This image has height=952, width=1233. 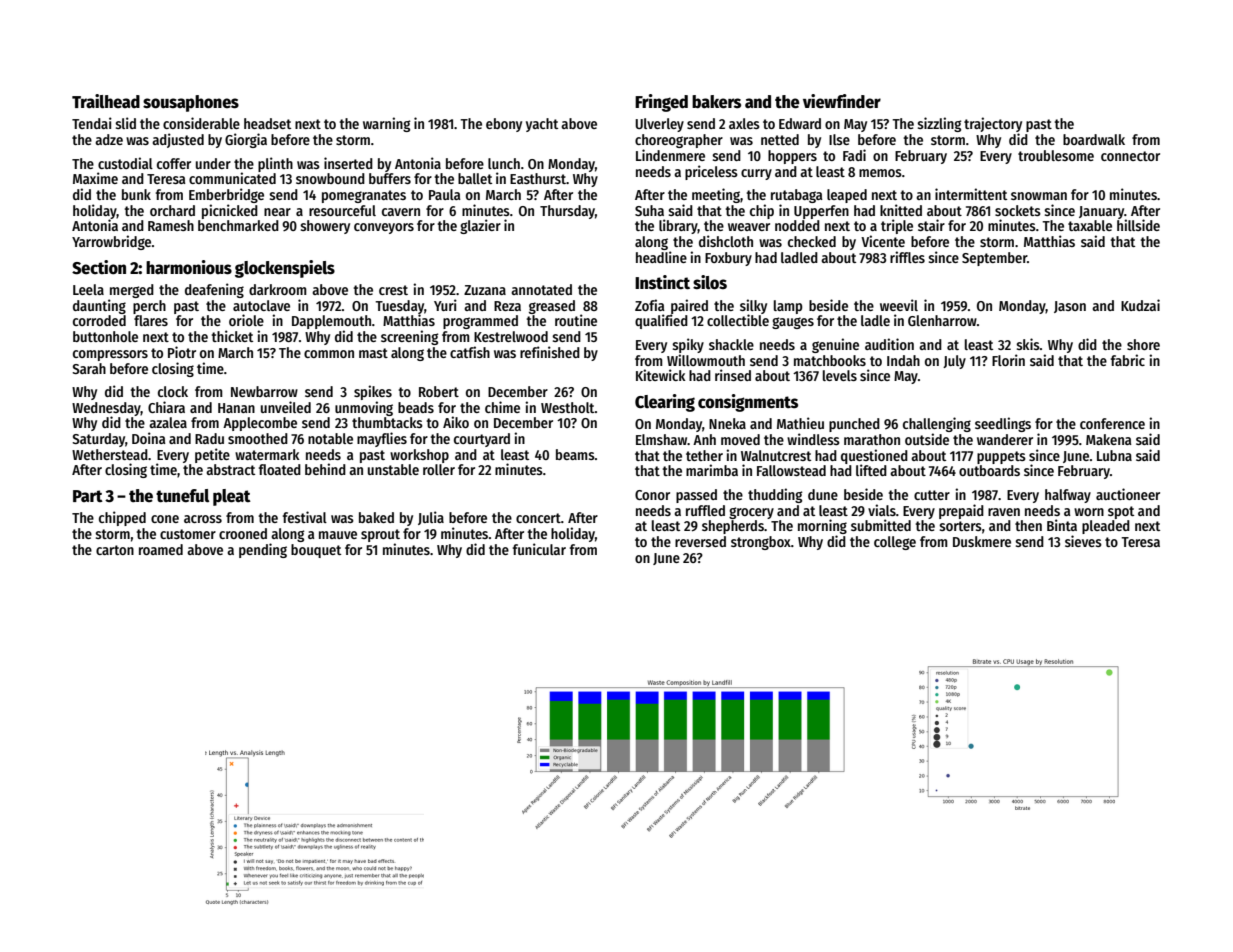 I want to click on unmoving, so click(x=364, y=408).
